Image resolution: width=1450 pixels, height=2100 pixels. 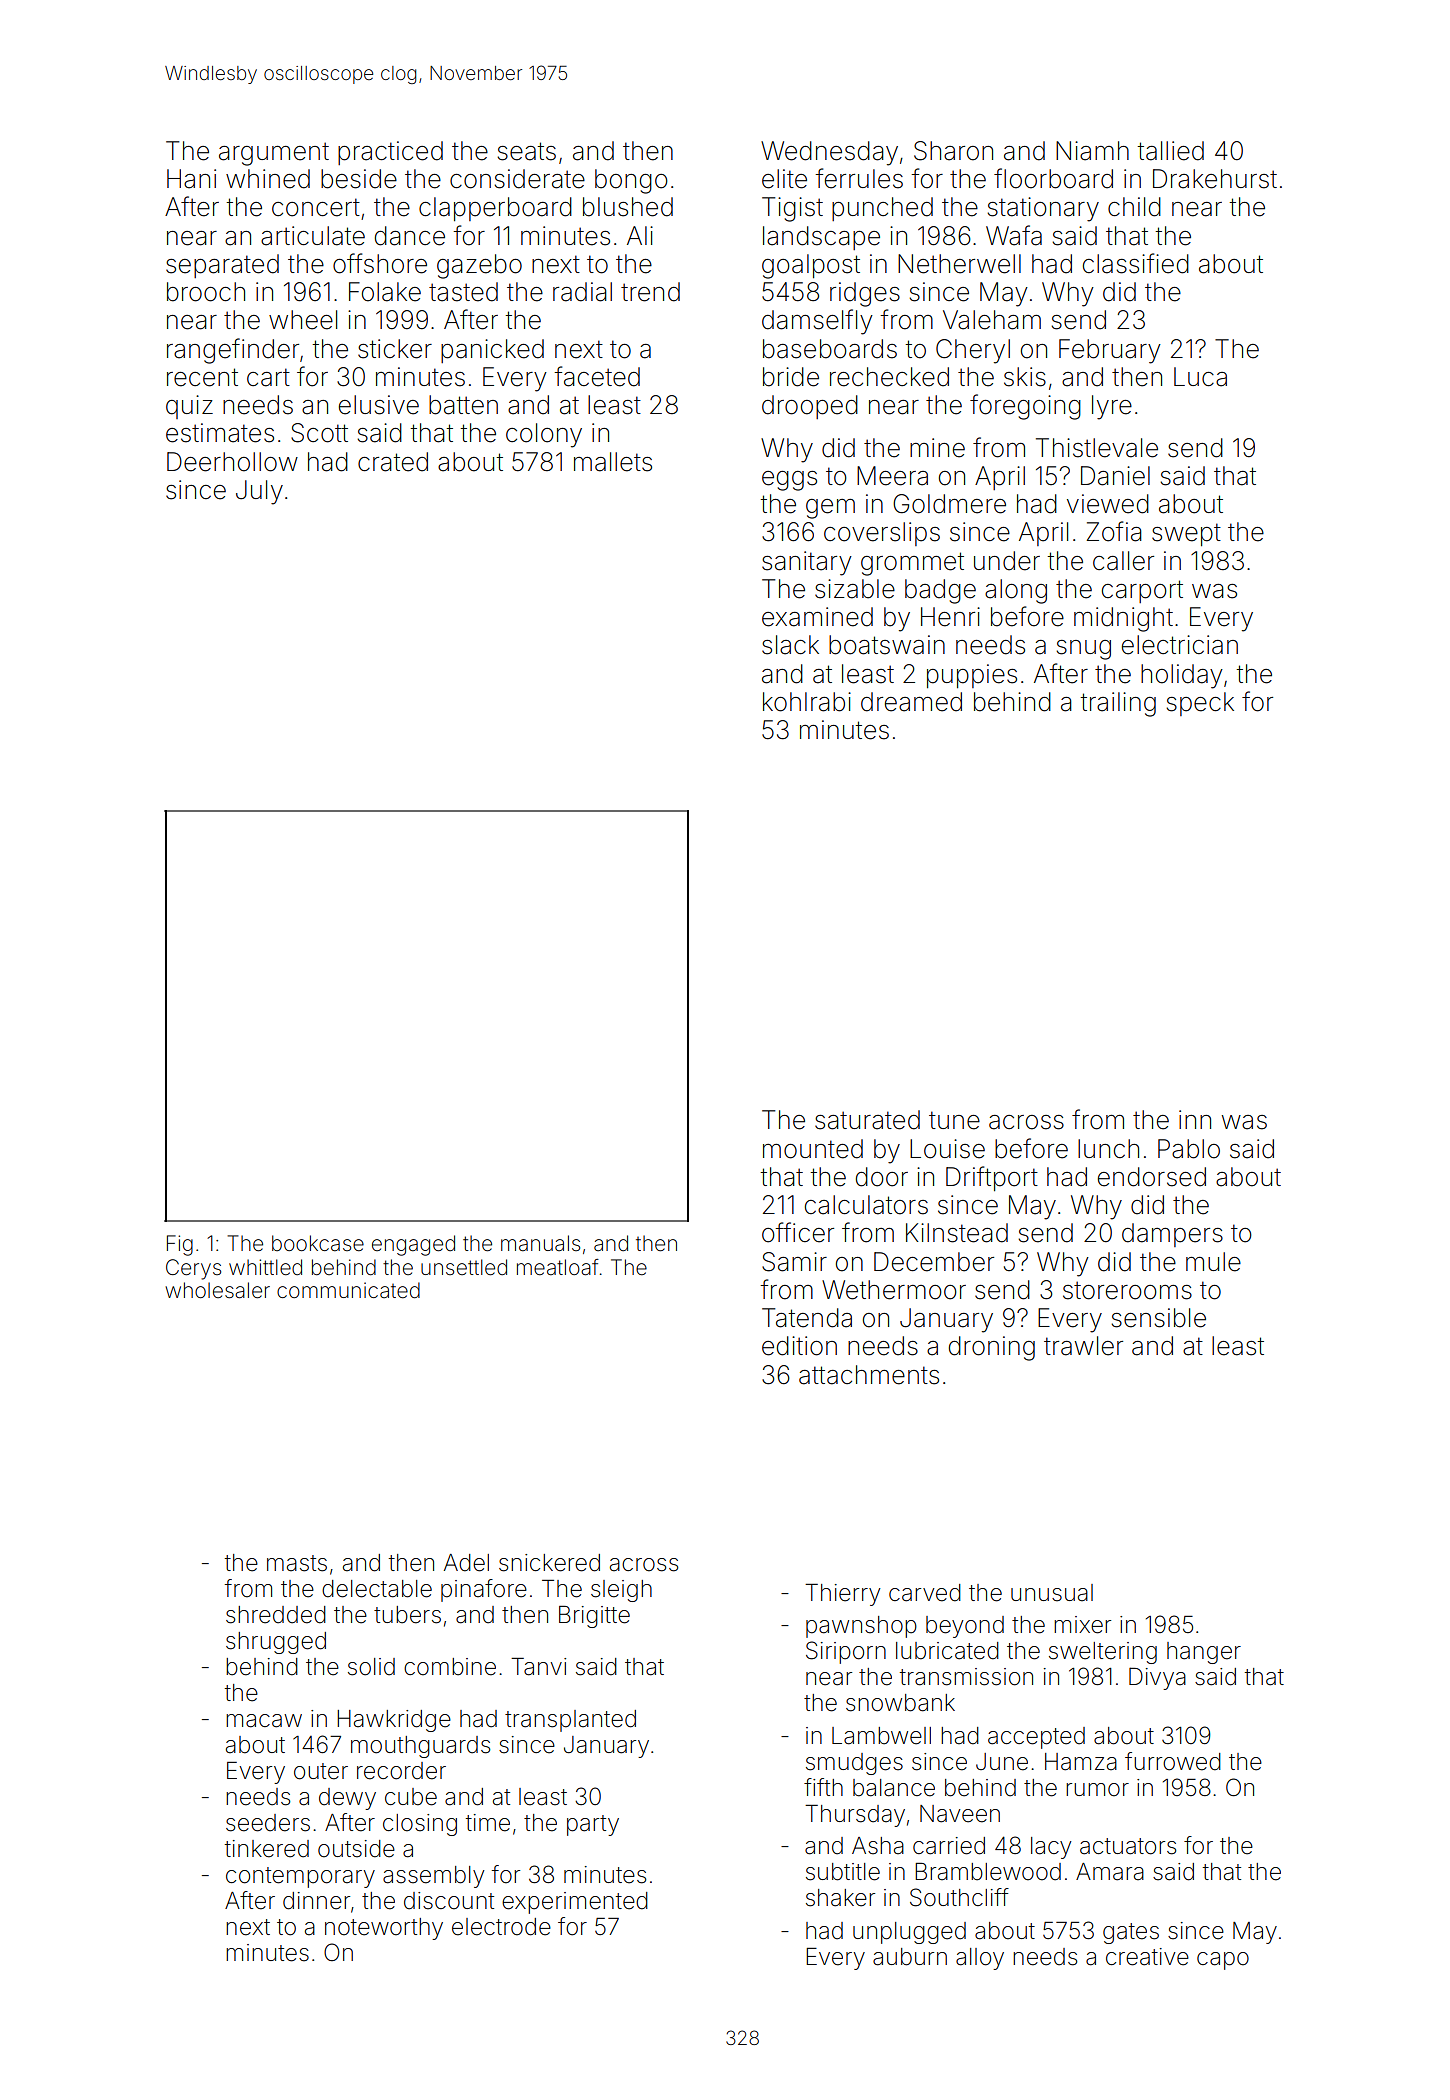 What do you see at coordinates (807, 702) in the document?
I see `kohlrabi` at bounding box center [807, 702].
